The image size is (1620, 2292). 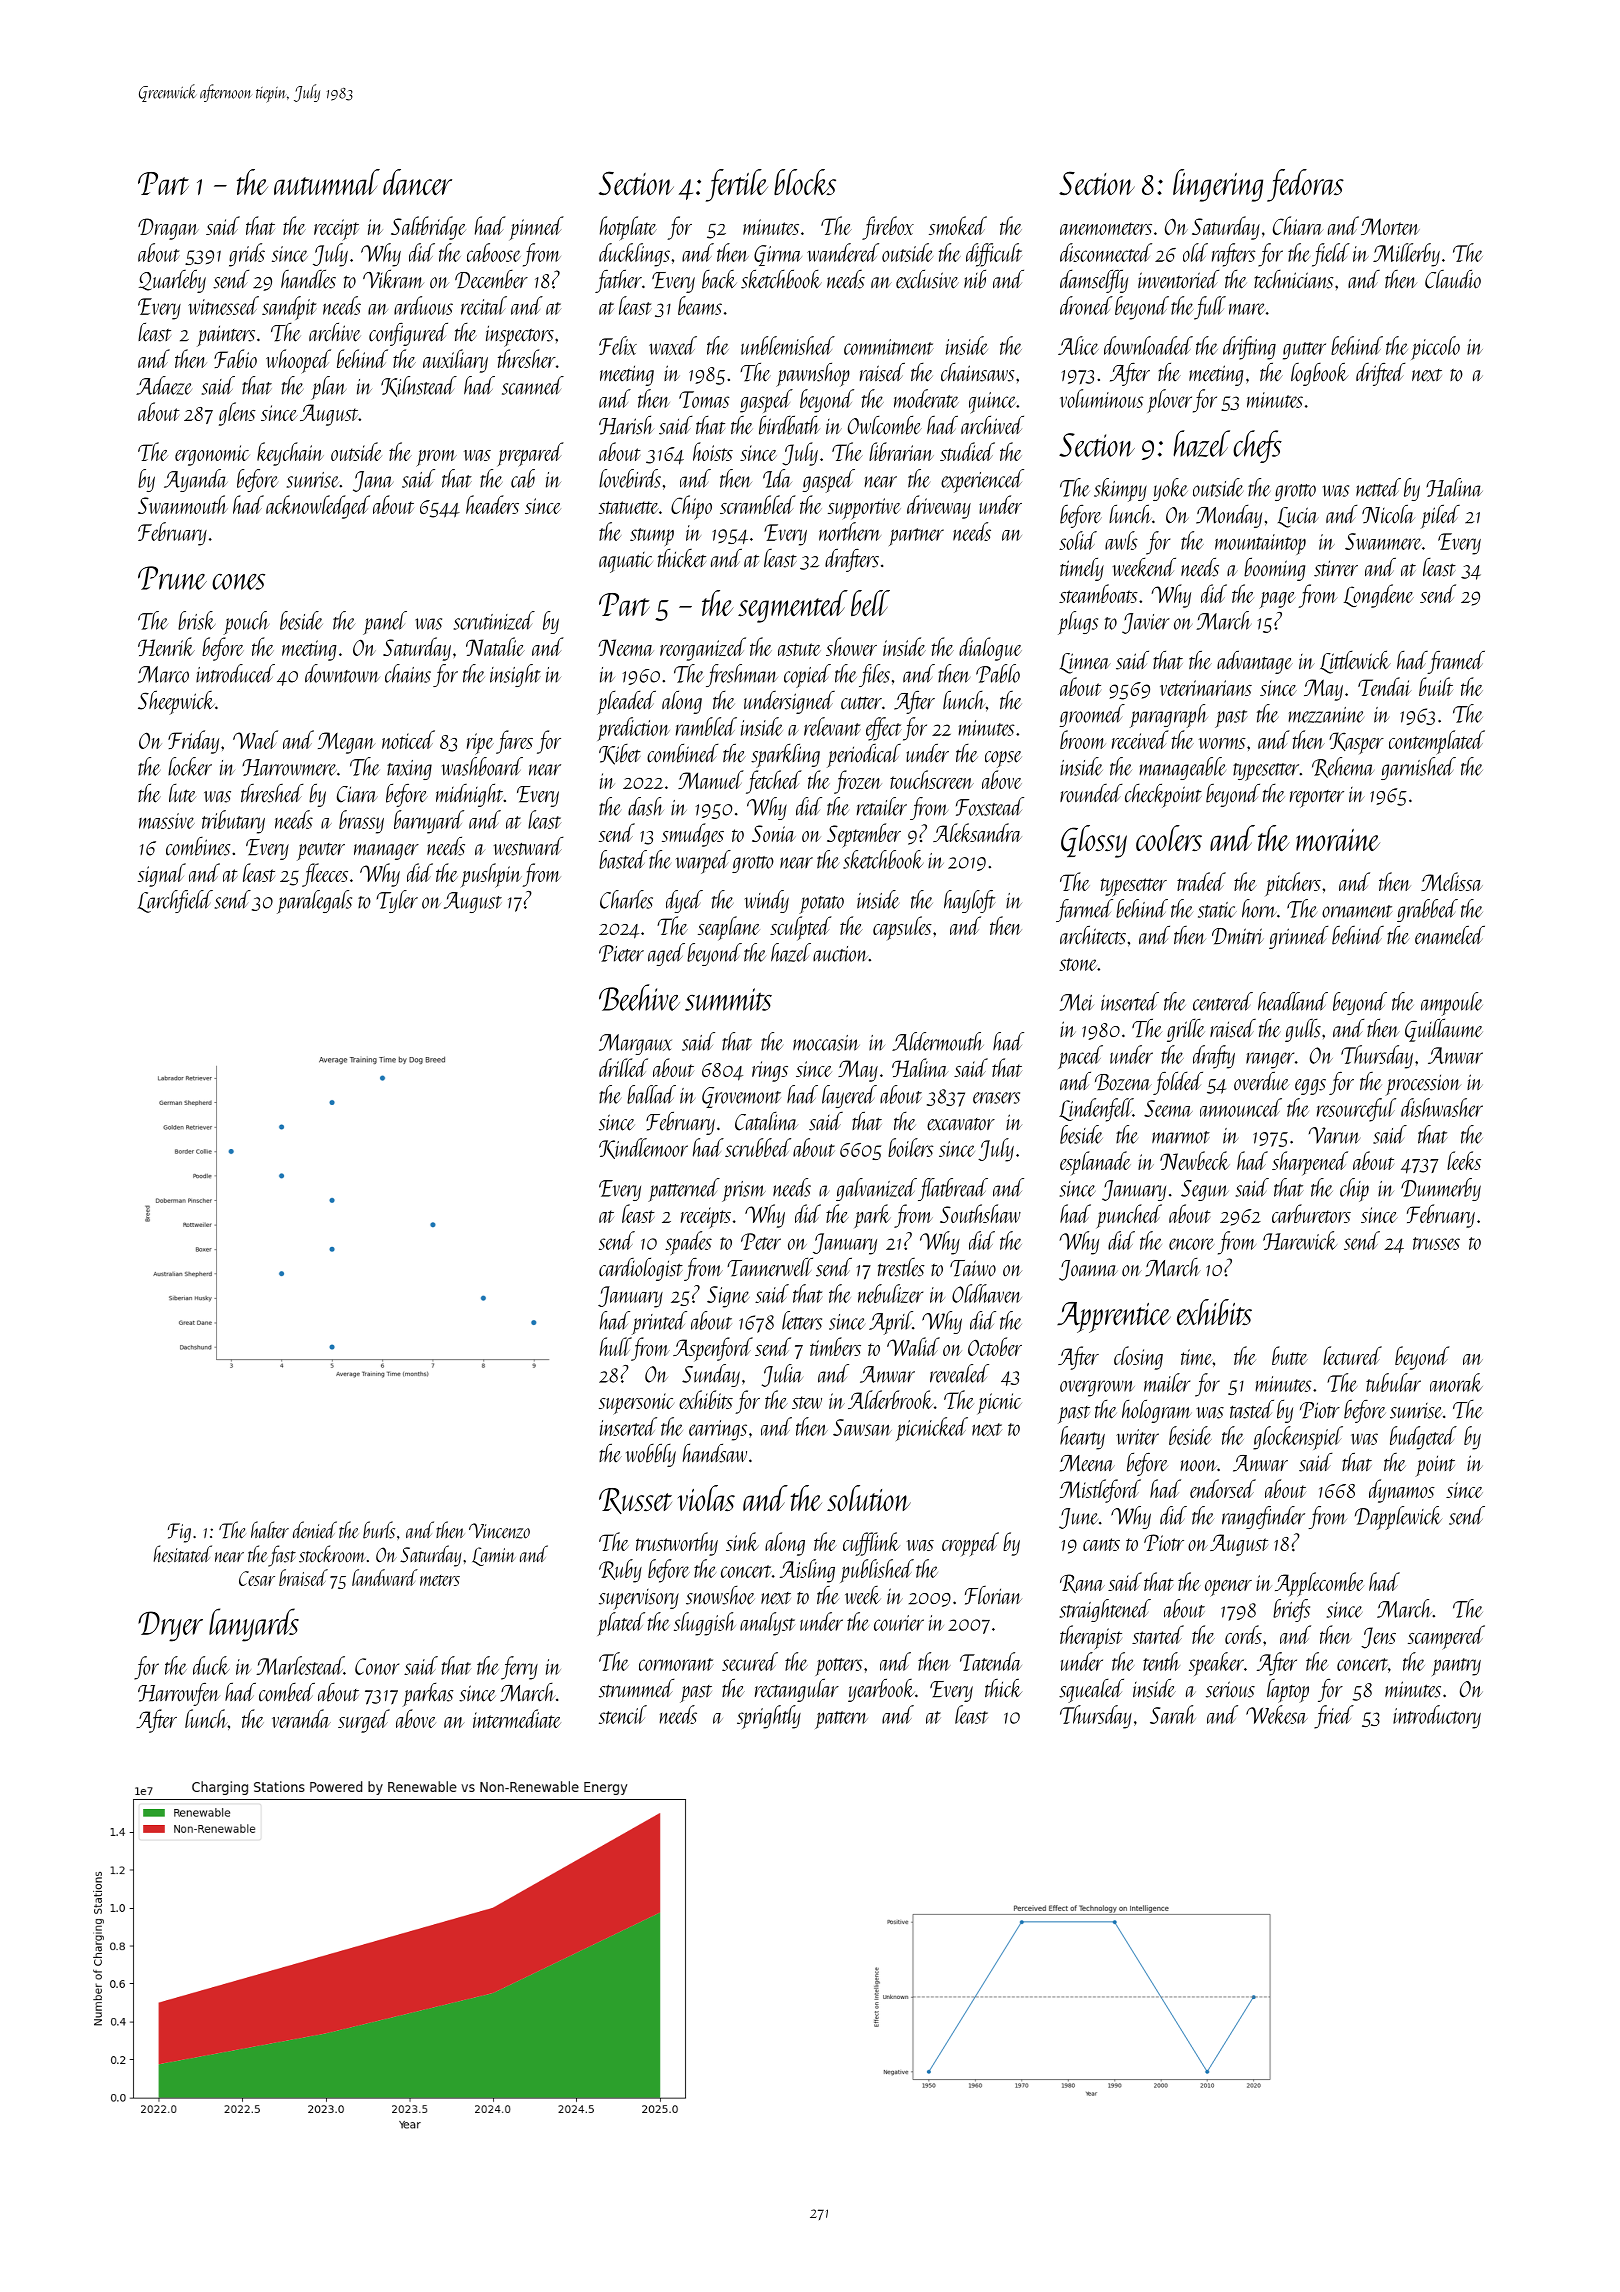 What do you see at coordinates (623, 1714) in the screenshot?
I see `stencil` at bounding box center [623, 1714].
